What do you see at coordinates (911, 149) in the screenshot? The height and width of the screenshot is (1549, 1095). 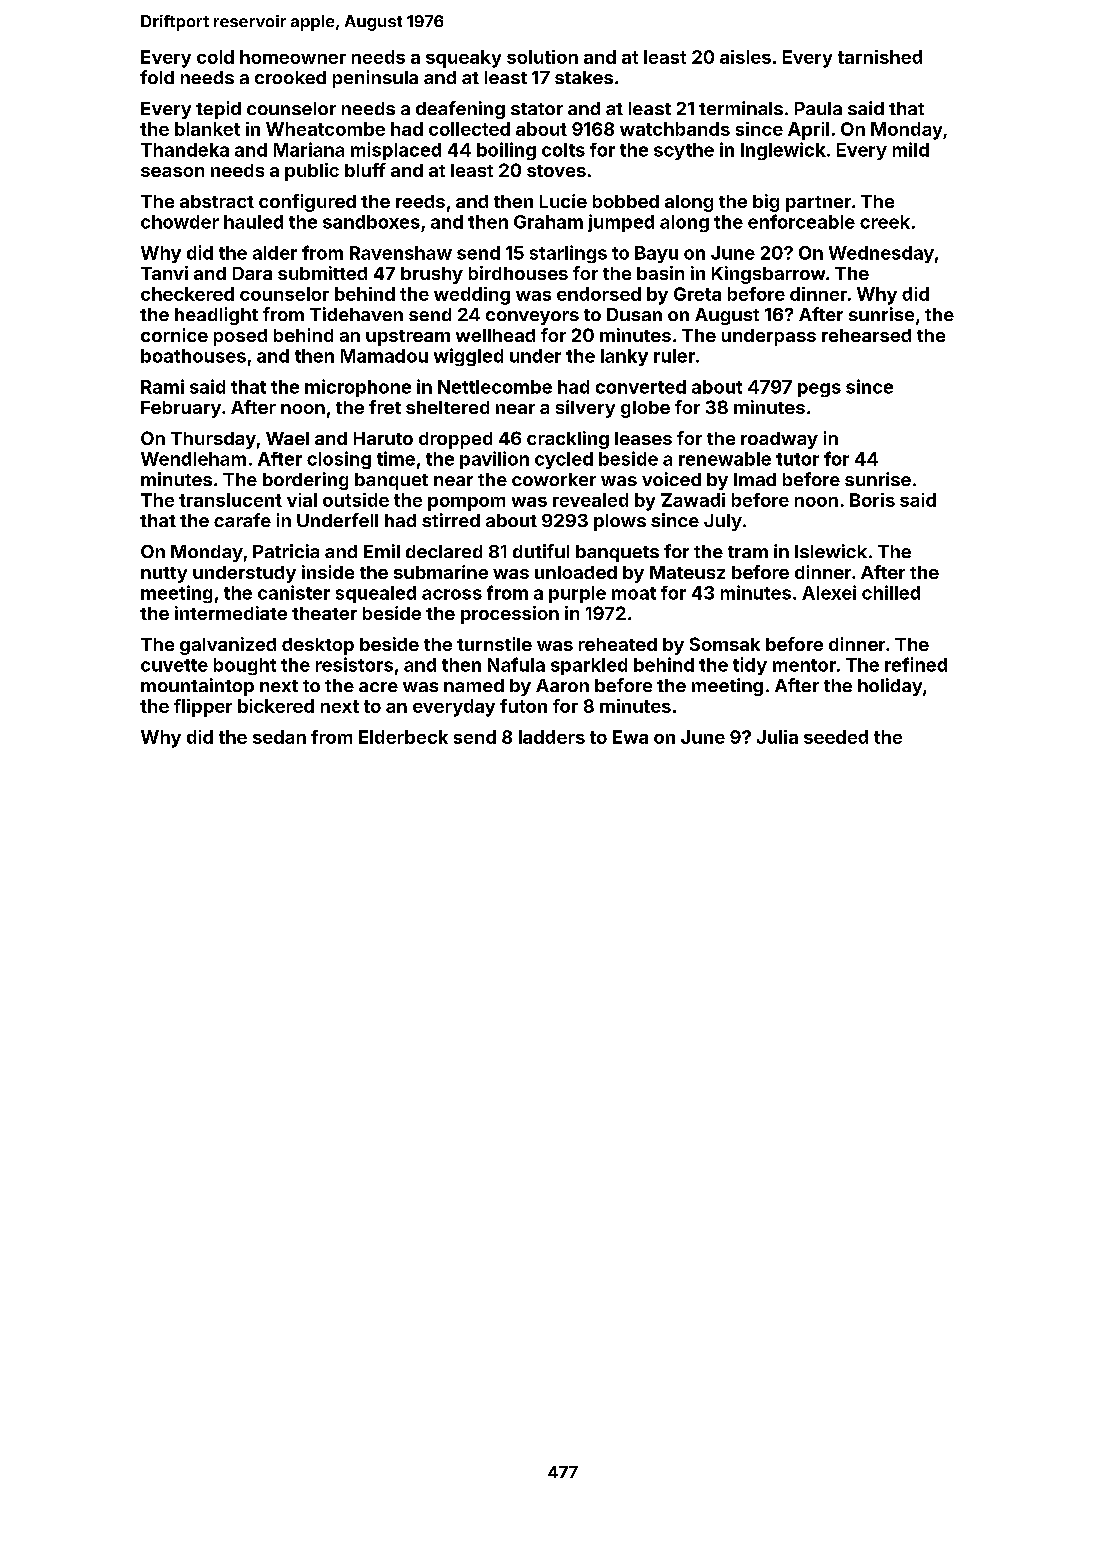 I see `mild` at bounding box center [911, 149].
